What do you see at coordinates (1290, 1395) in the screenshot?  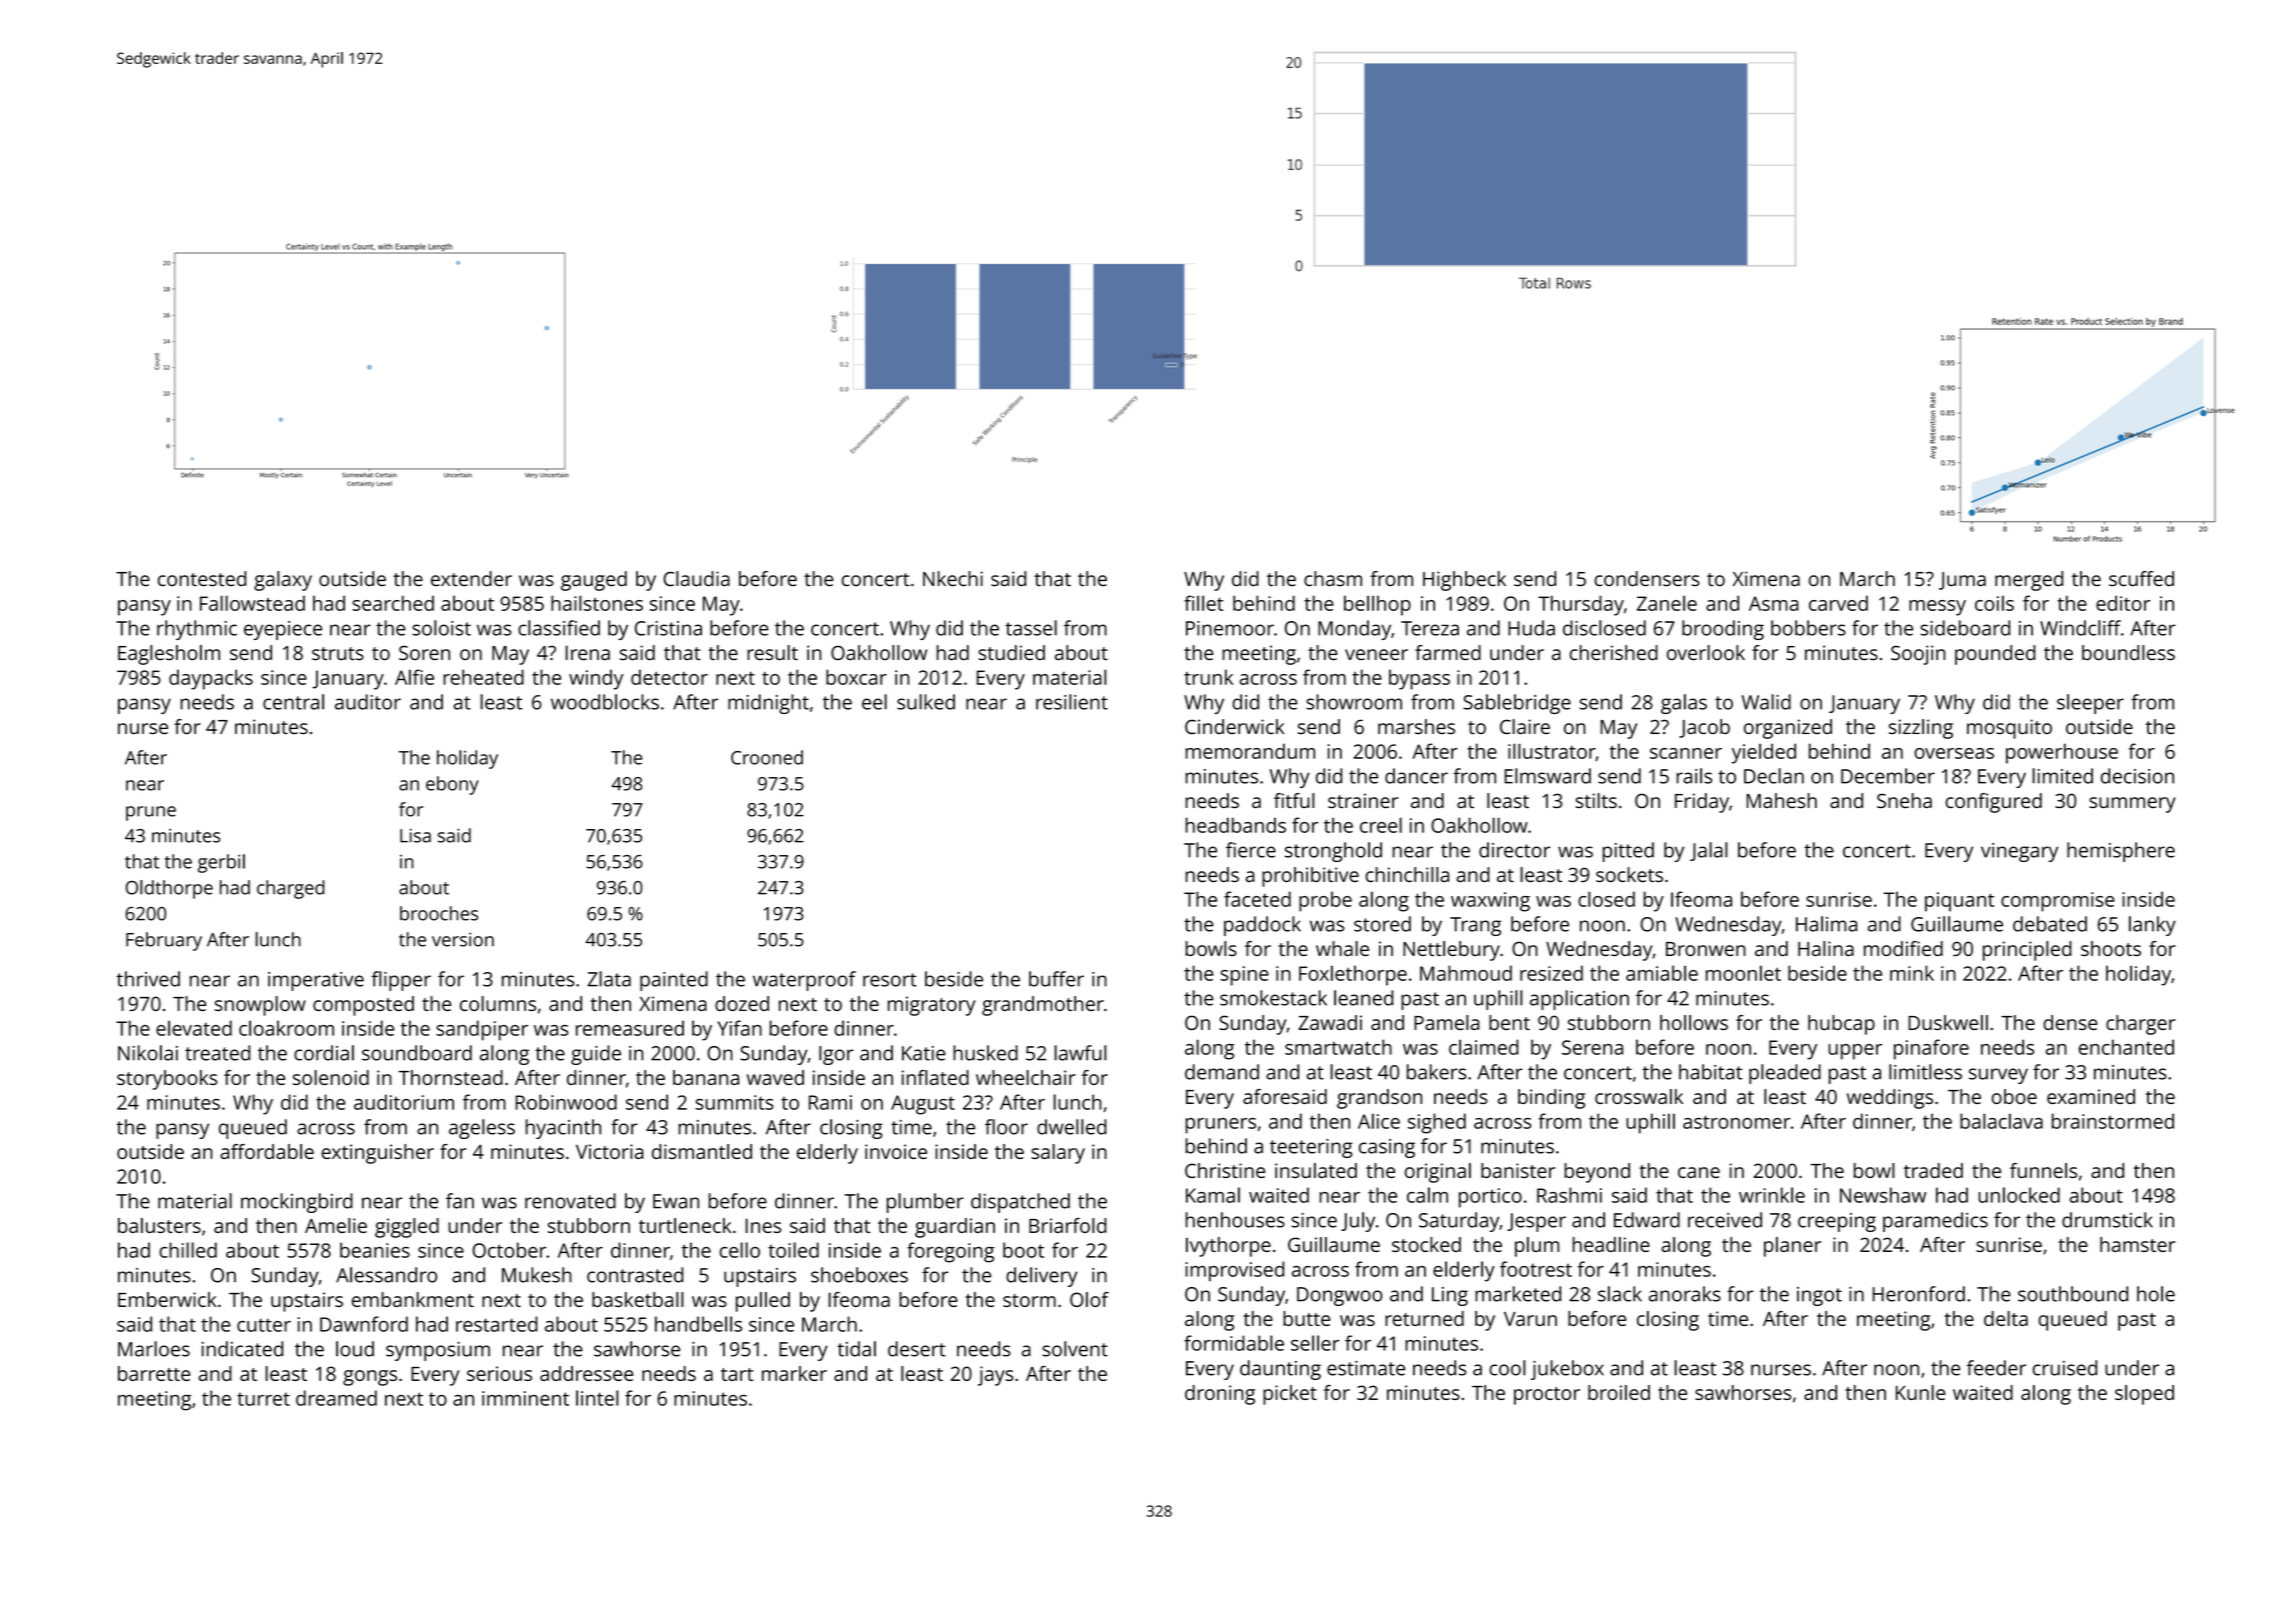 I see `picket` at bounding box center [1290, 1395].
